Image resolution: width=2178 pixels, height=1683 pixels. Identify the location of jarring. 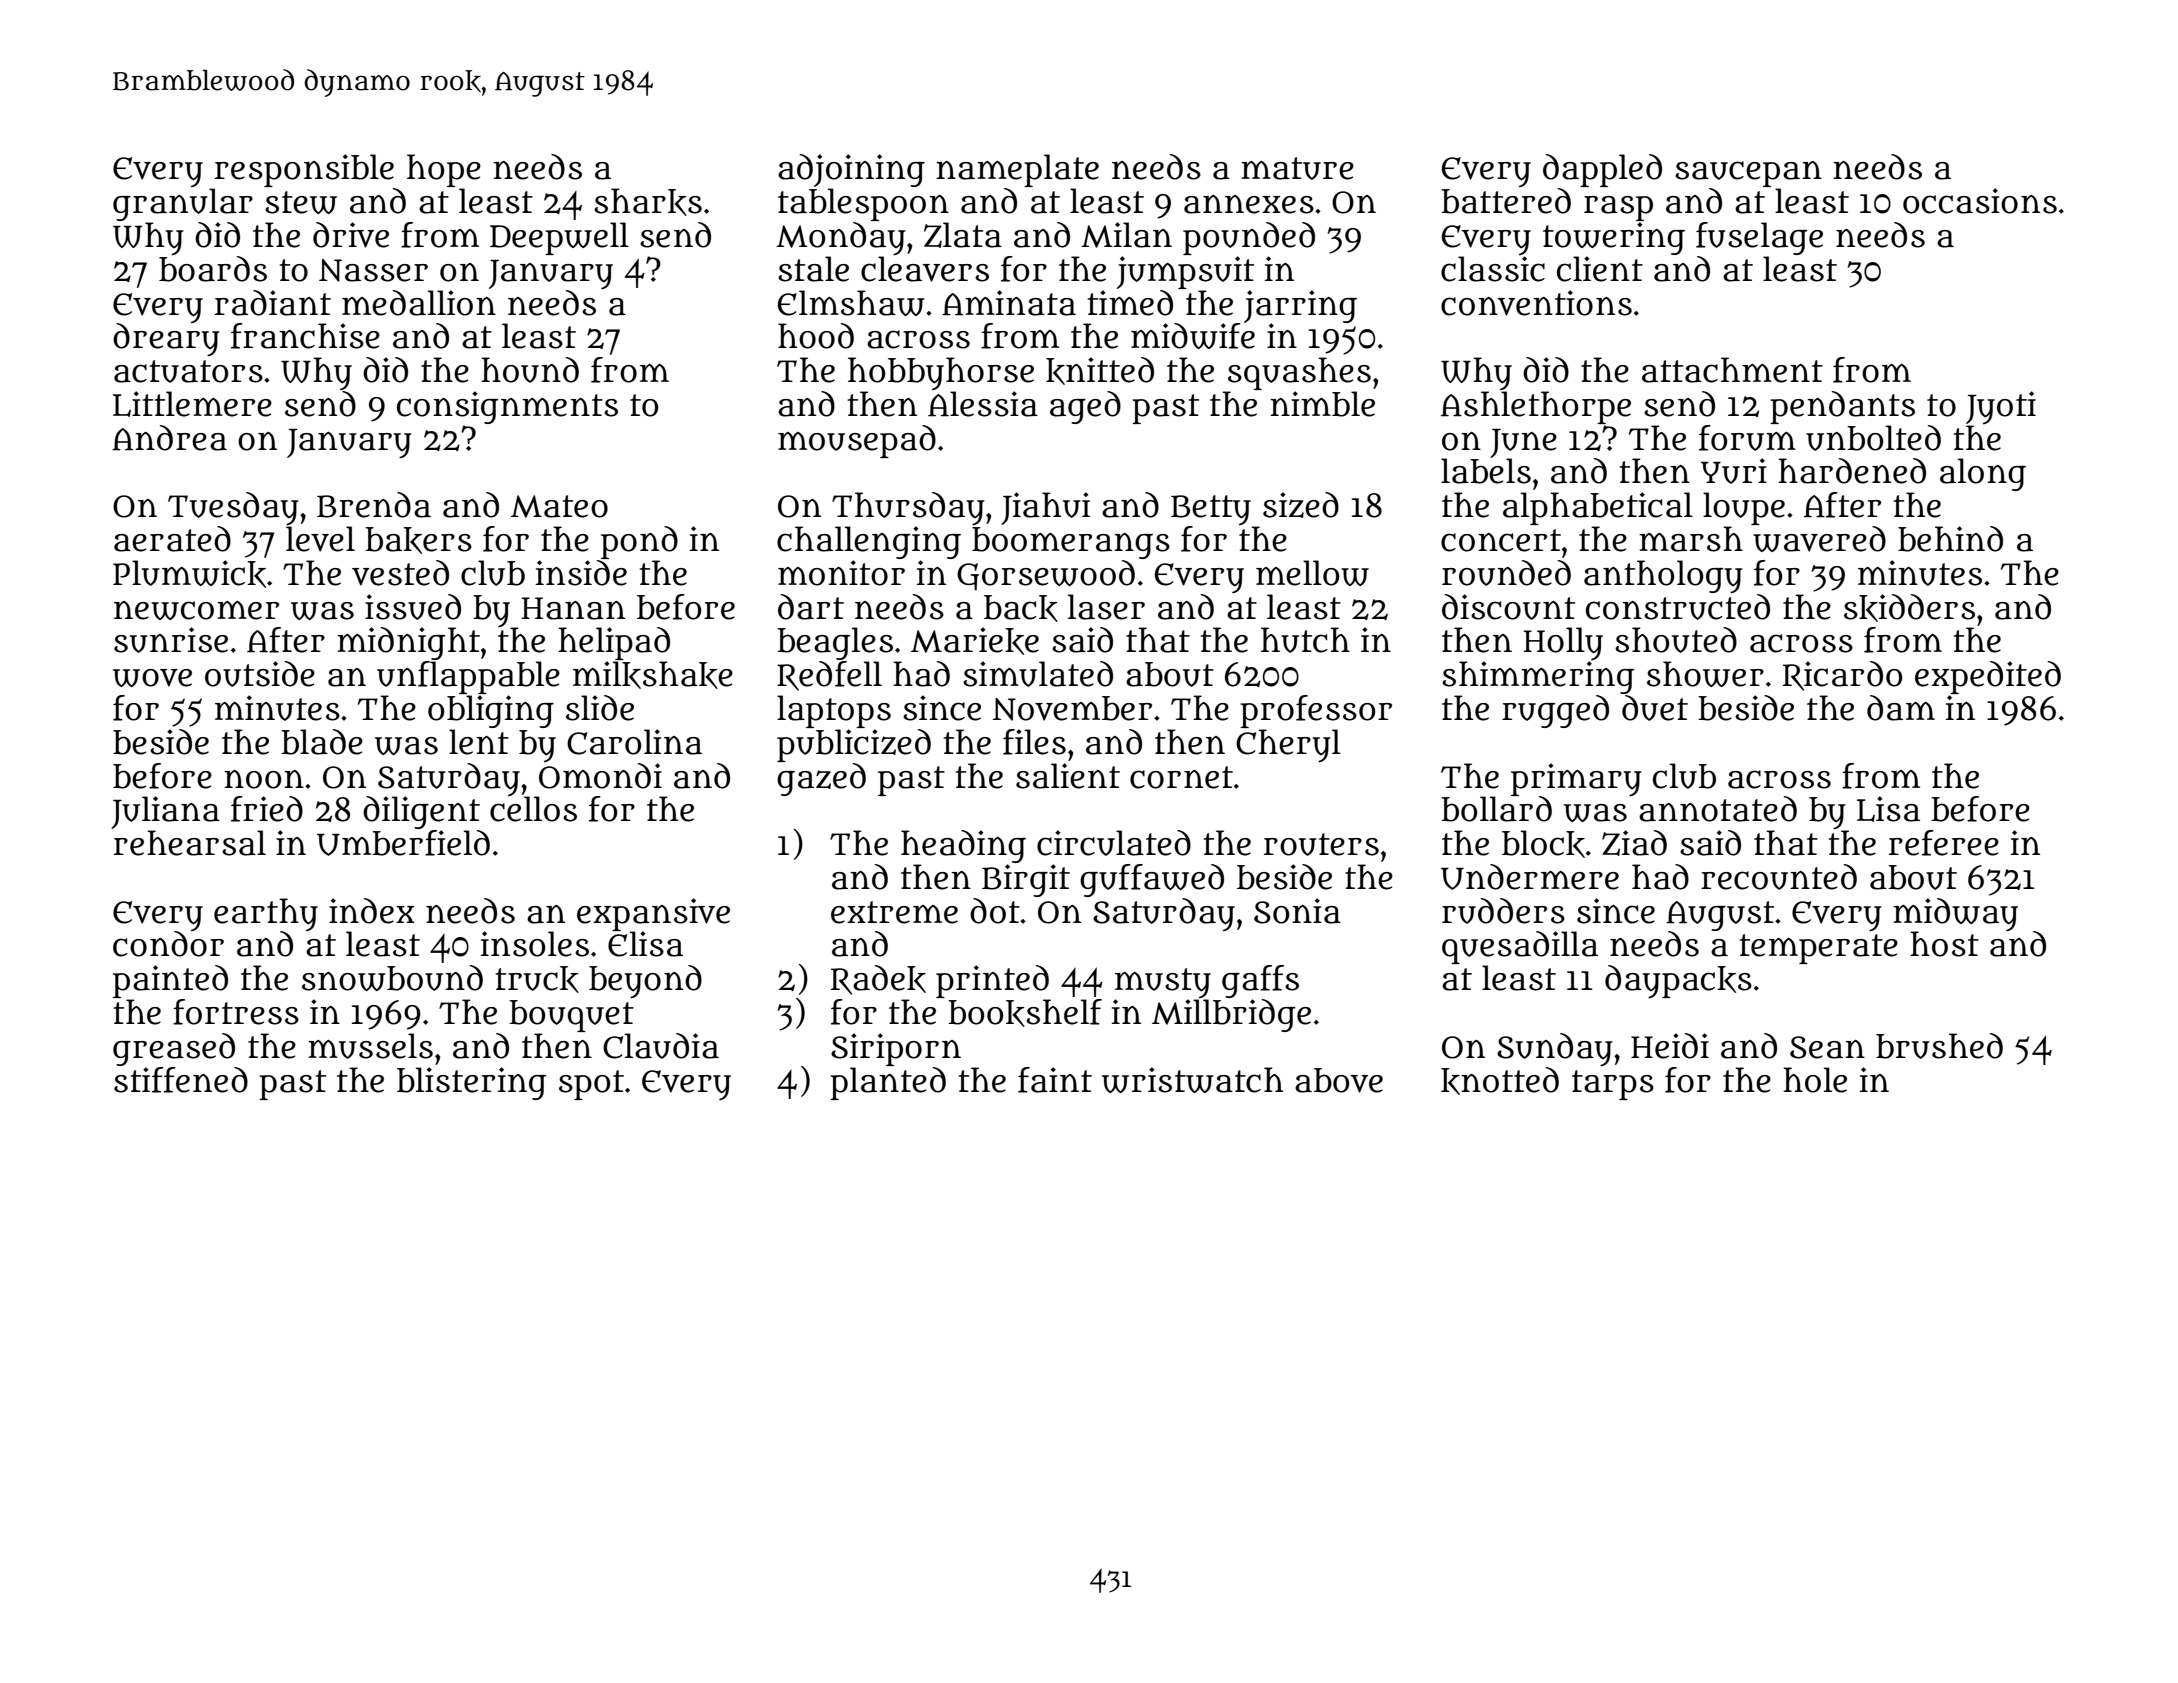
(1300, 306).
